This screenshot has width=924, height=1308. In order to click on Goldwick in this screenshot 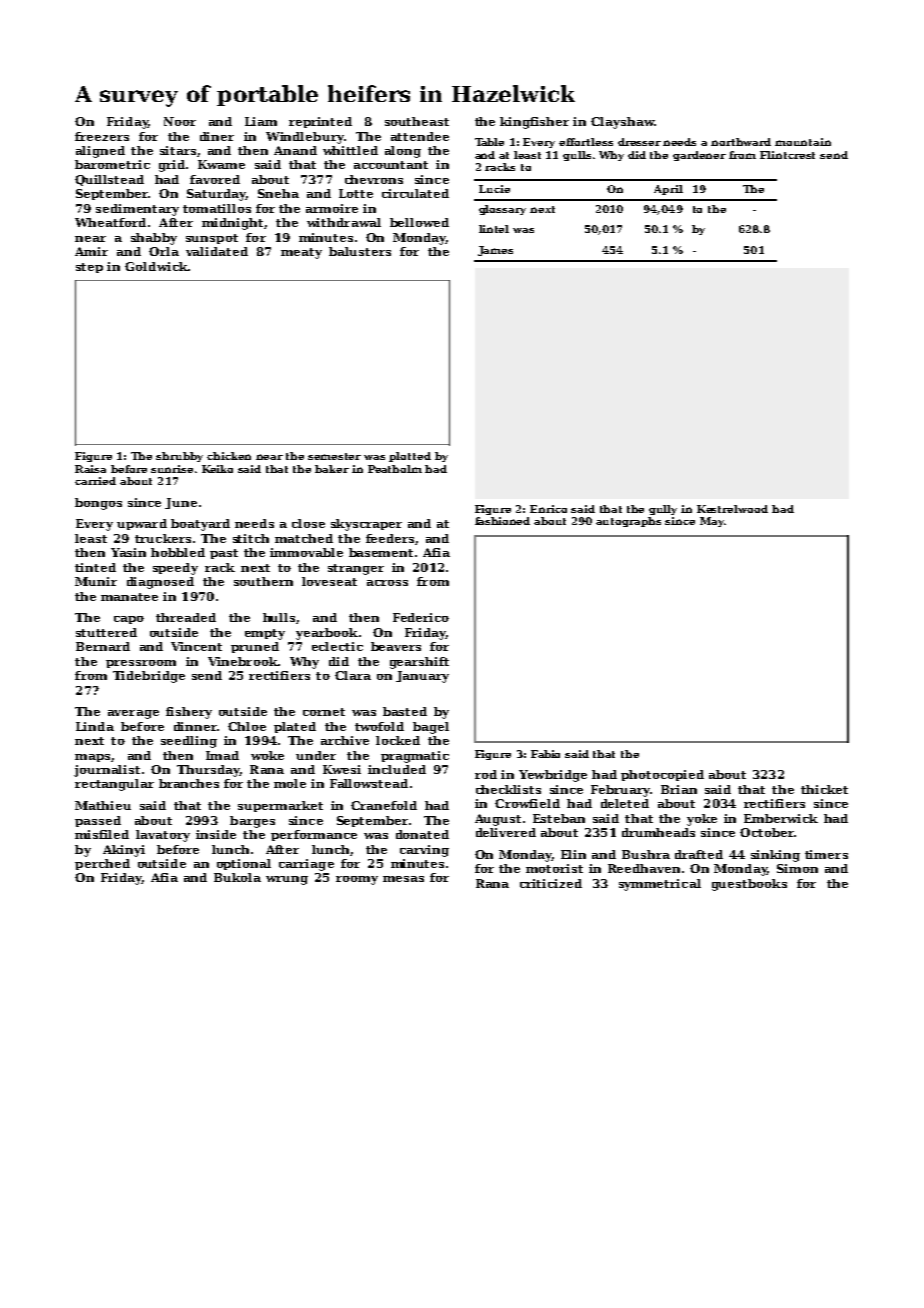, I will do `click(156, 266)`.
